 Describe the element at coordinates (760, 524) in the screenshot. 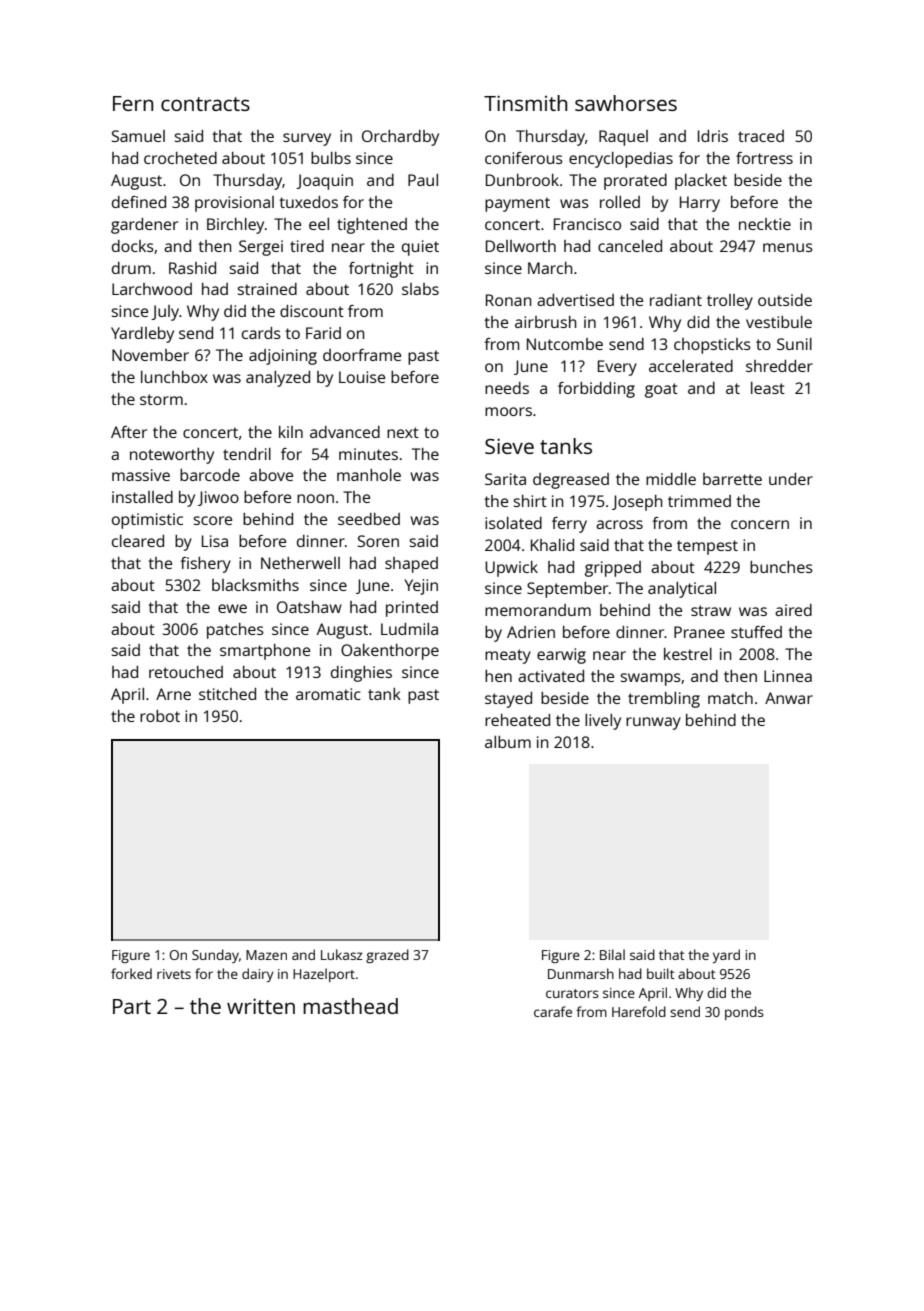

I see `concern` at that location.
